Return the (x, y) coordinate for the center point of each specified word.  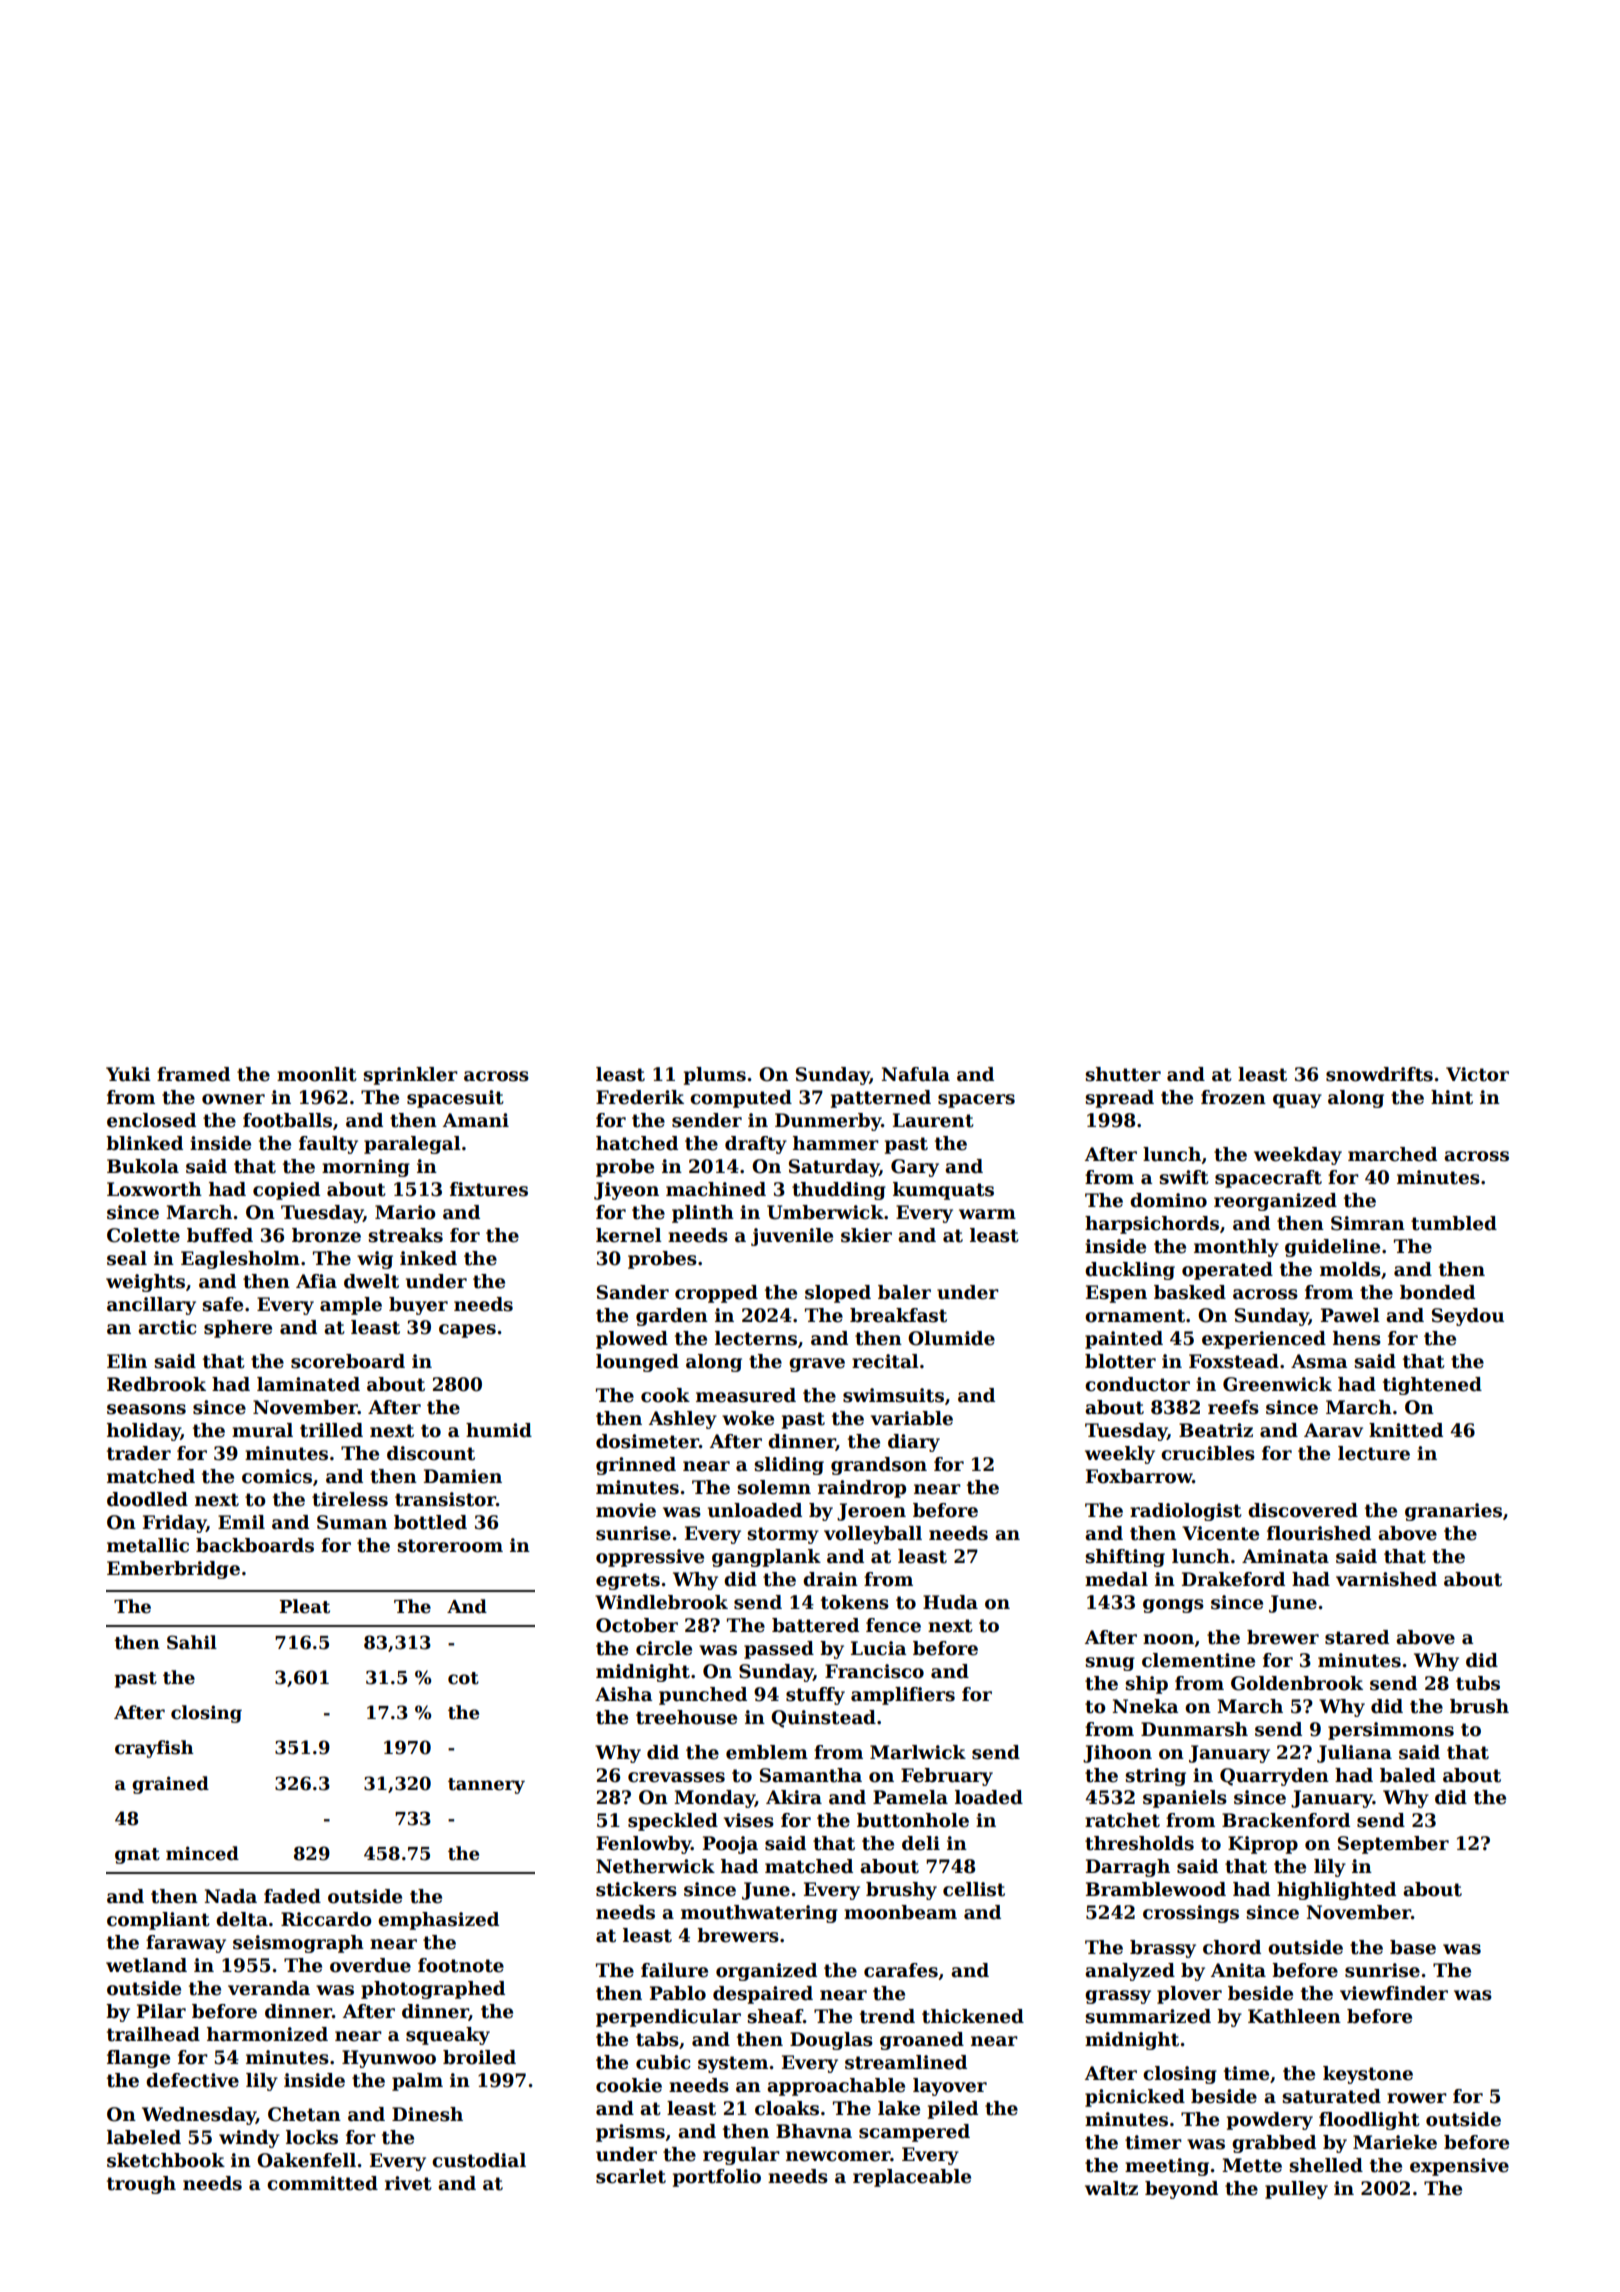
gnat (137, 1856)
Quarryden (1274, 1777)
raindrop (862, 1489)
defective (192, 2080)
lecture (1374, 1453)
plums (715, 1076)
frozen (1233, 1097)
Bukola (143, 1166)
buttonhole (913, 1820)
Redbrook (156, 1384)
